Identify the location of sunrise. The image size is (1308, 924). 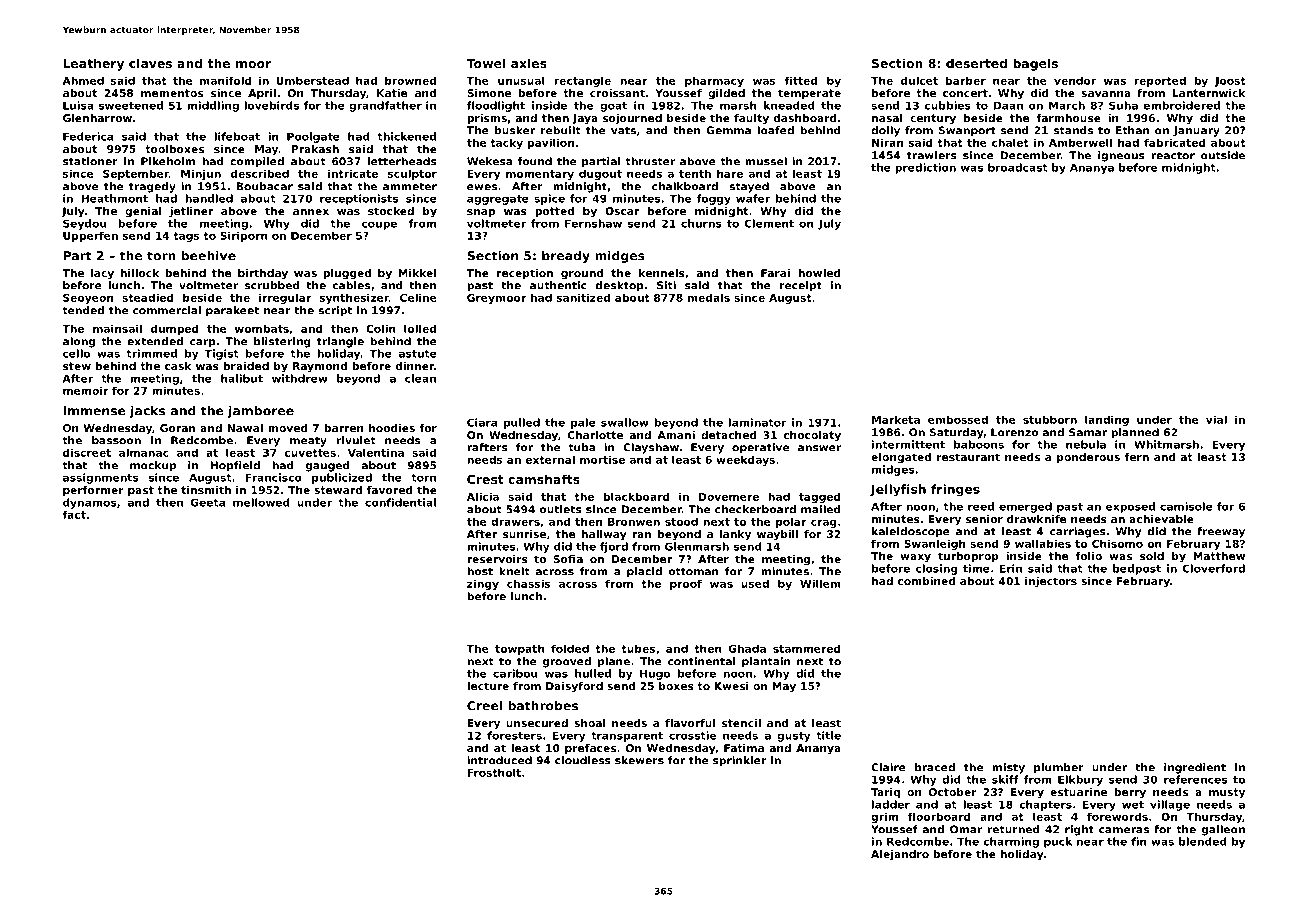
(524, 534).
